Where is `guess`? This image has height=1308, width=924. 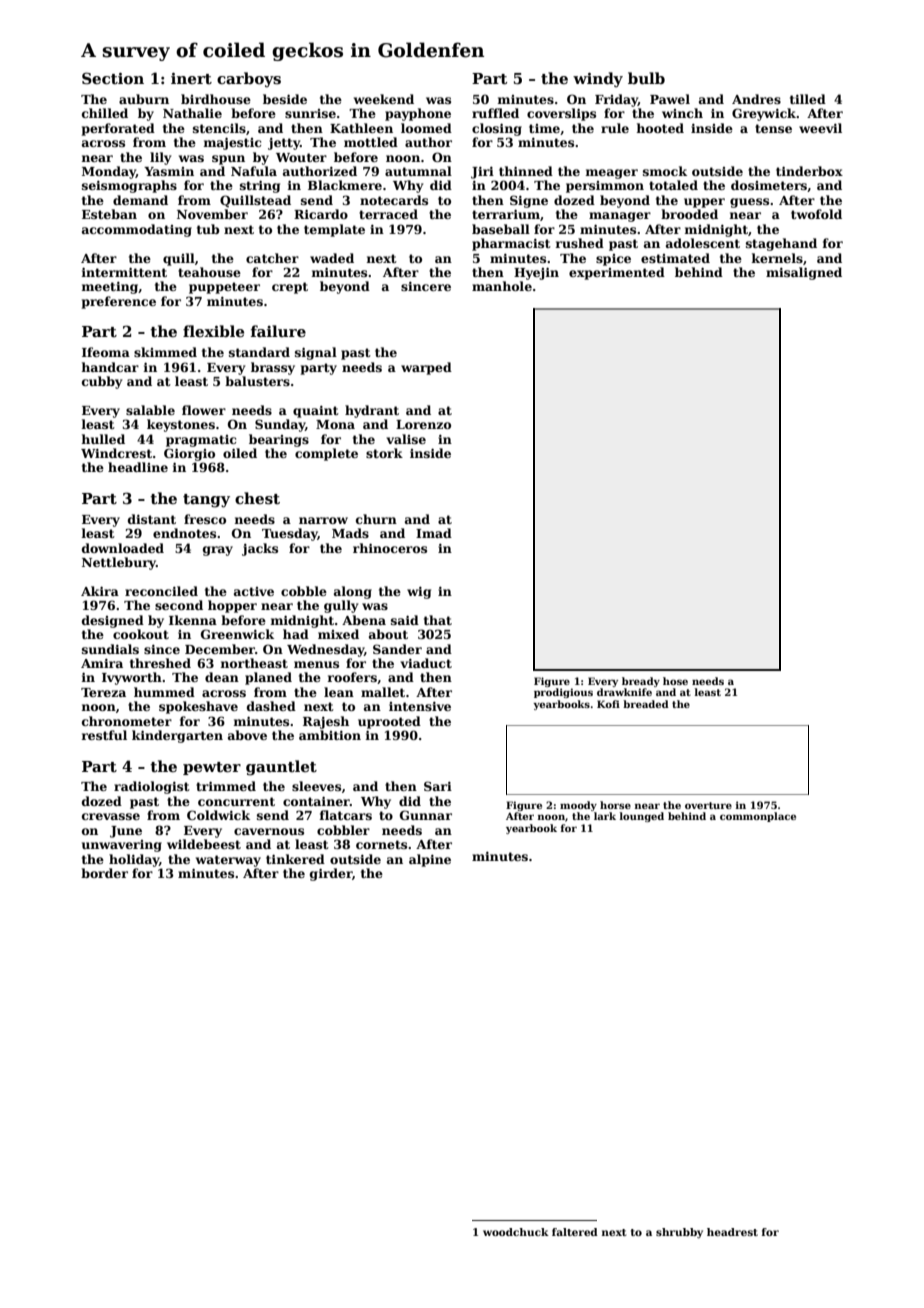 guess is located at coordinates (749, 203).
